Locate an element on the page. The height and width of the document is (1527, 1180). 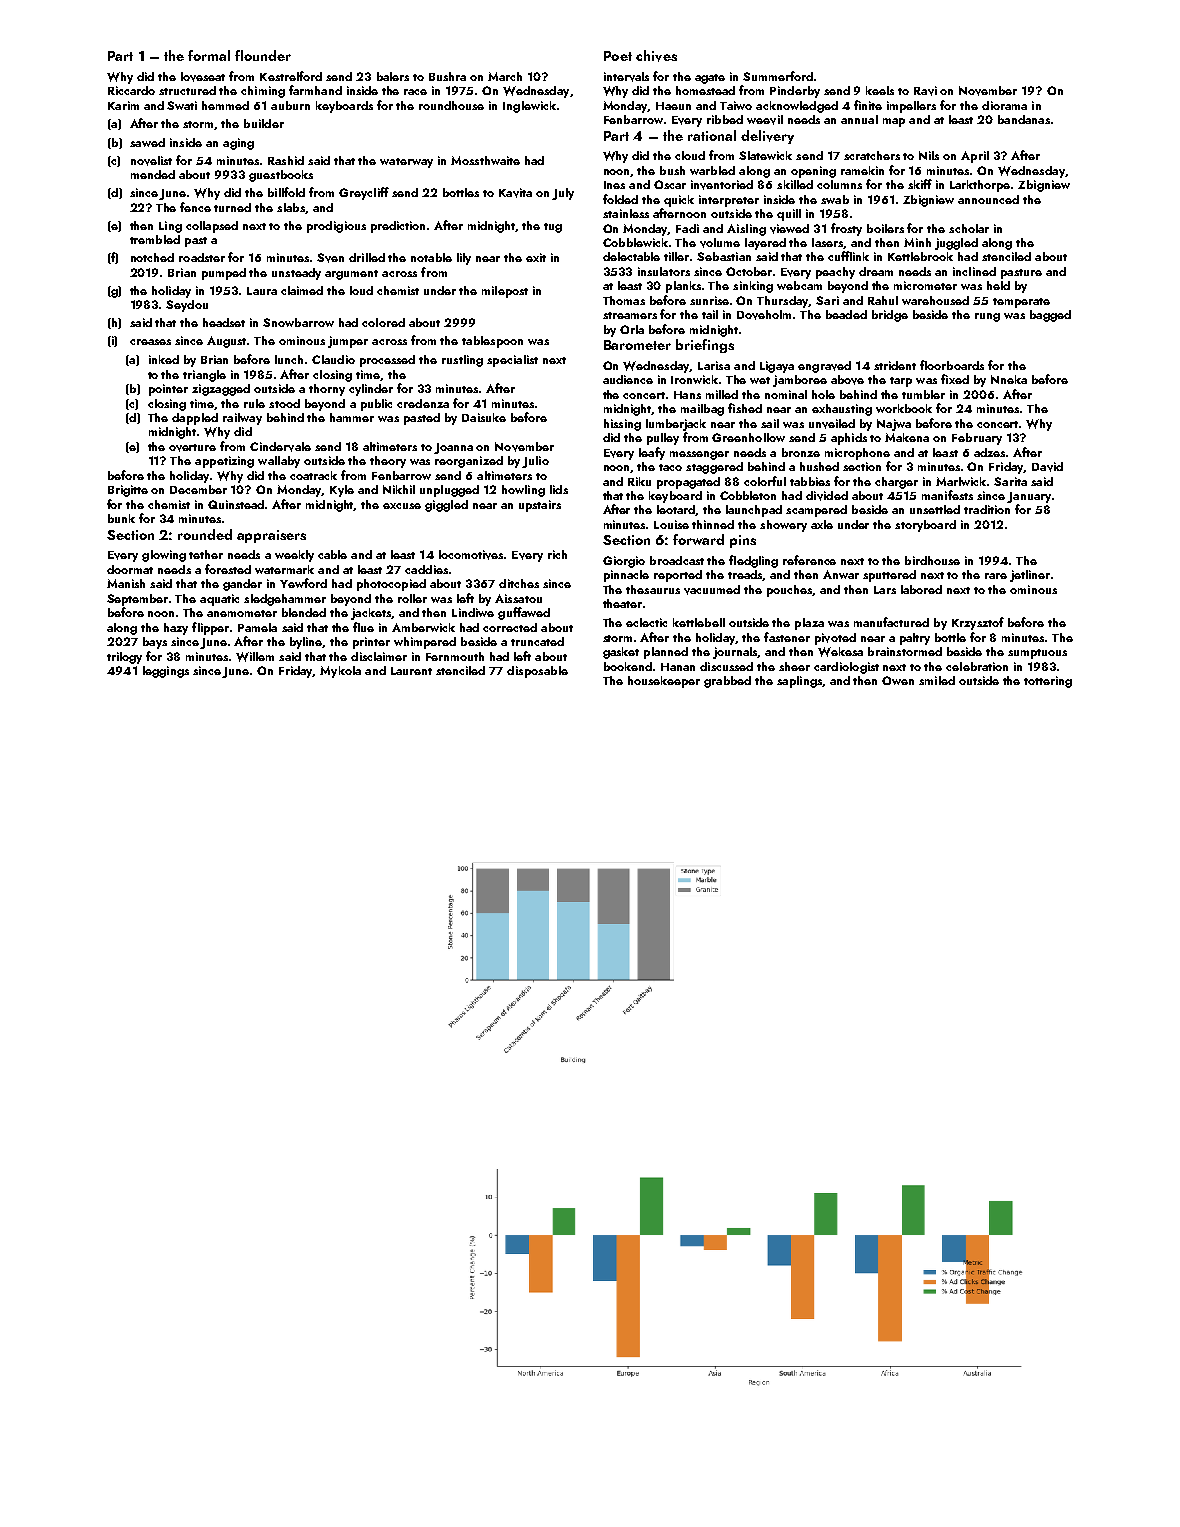
Laurent is located at coordinates (411, 671).
